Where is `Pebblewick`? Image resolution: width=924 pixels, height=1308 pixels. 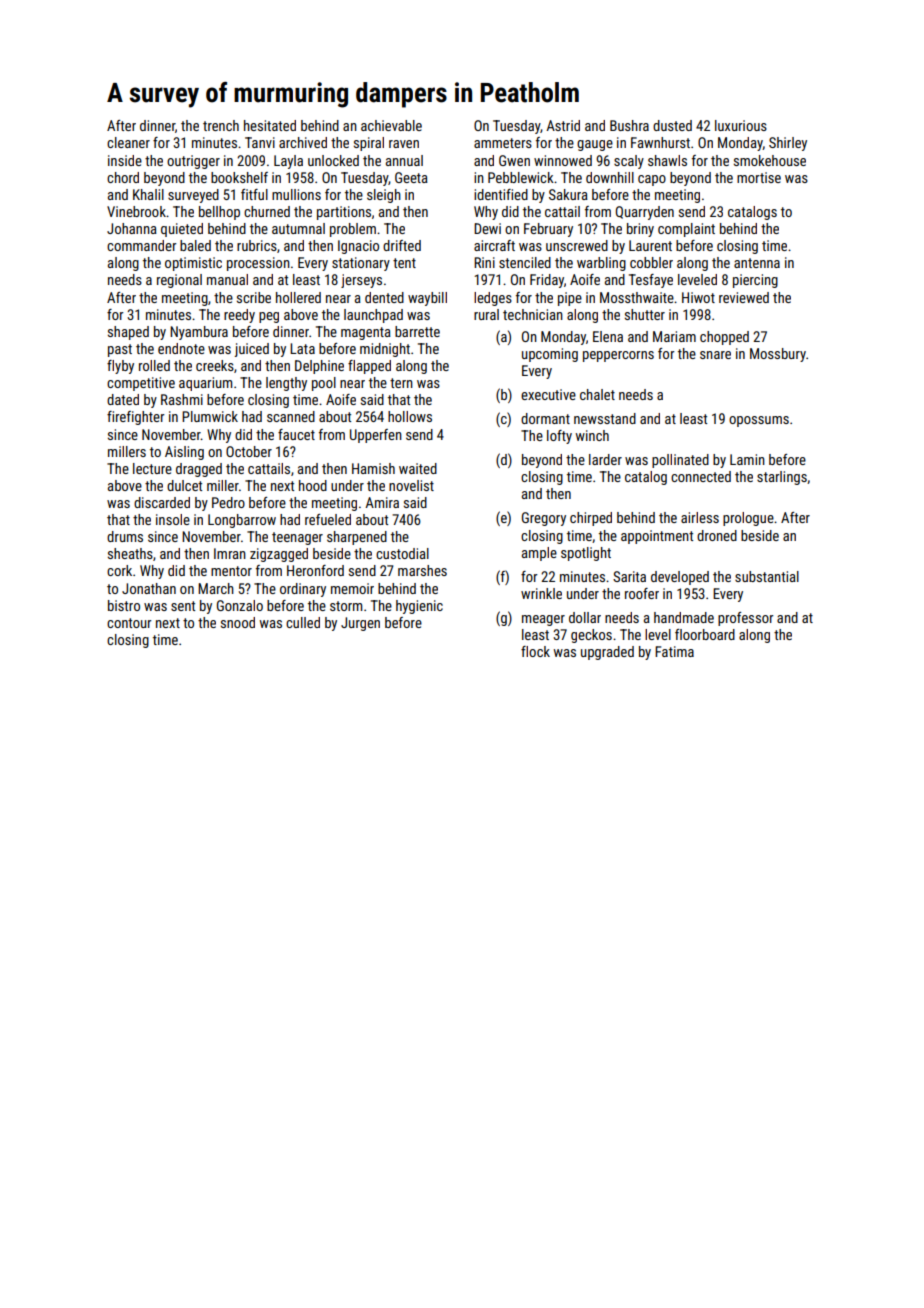 Pebblewick is located at coordinates (521, 177).
